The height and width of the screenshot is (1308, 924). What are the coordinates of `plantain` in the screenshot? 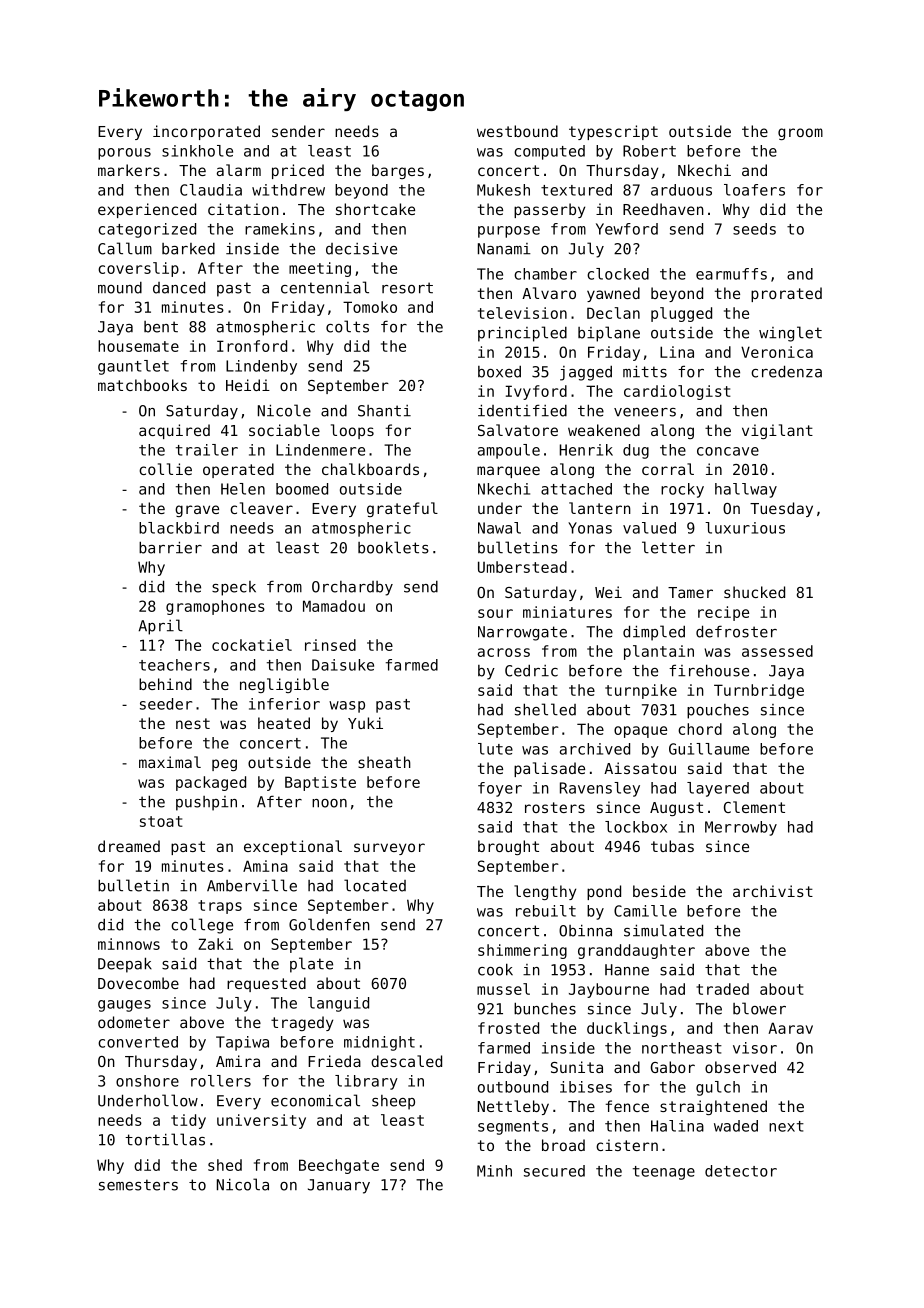 It's located at (659, 652).
